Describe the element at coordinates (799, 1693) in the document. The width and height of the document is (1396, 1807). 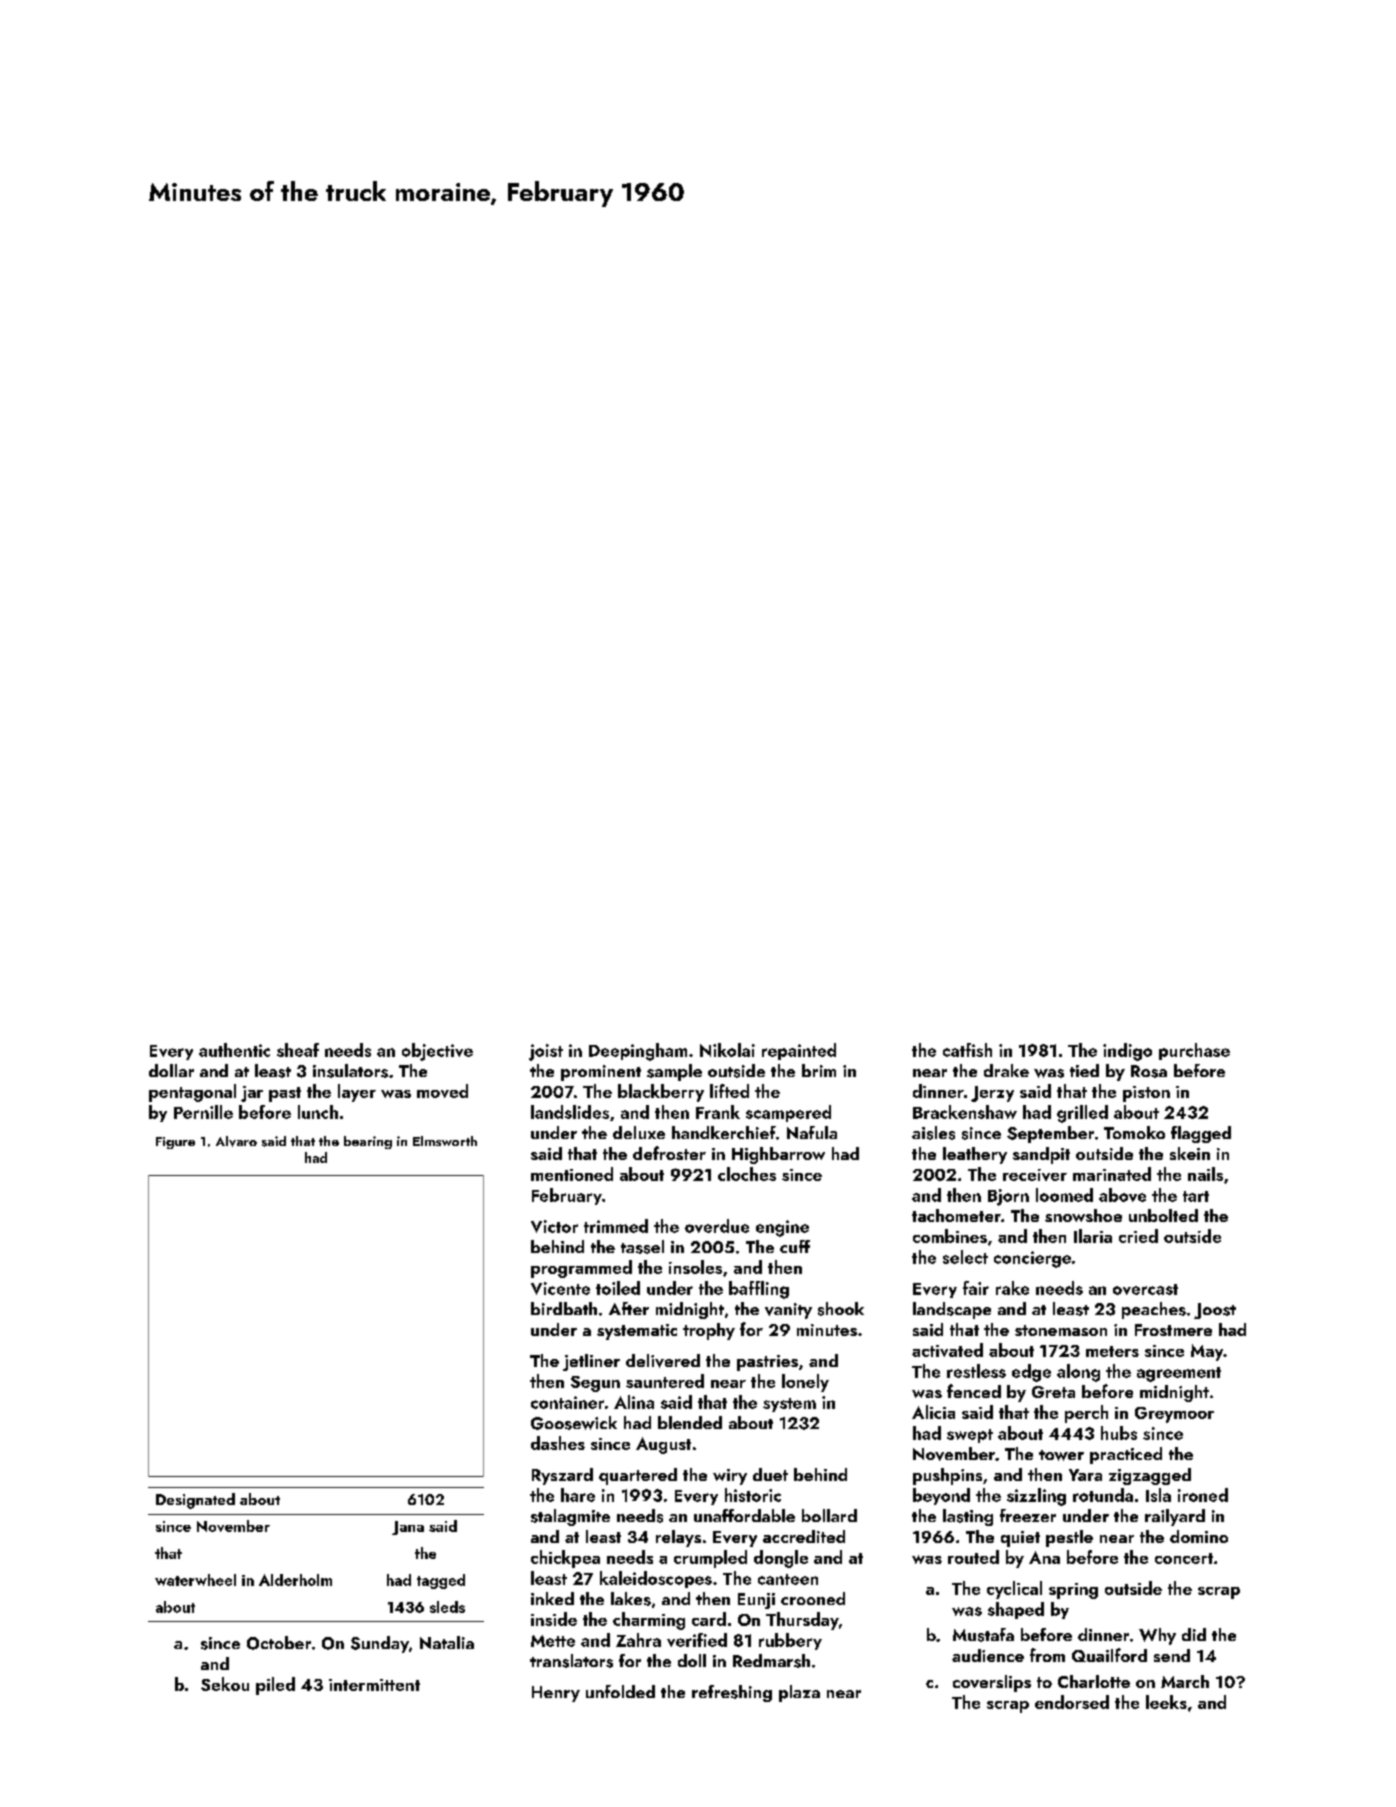
I see `plaza` at that location.
